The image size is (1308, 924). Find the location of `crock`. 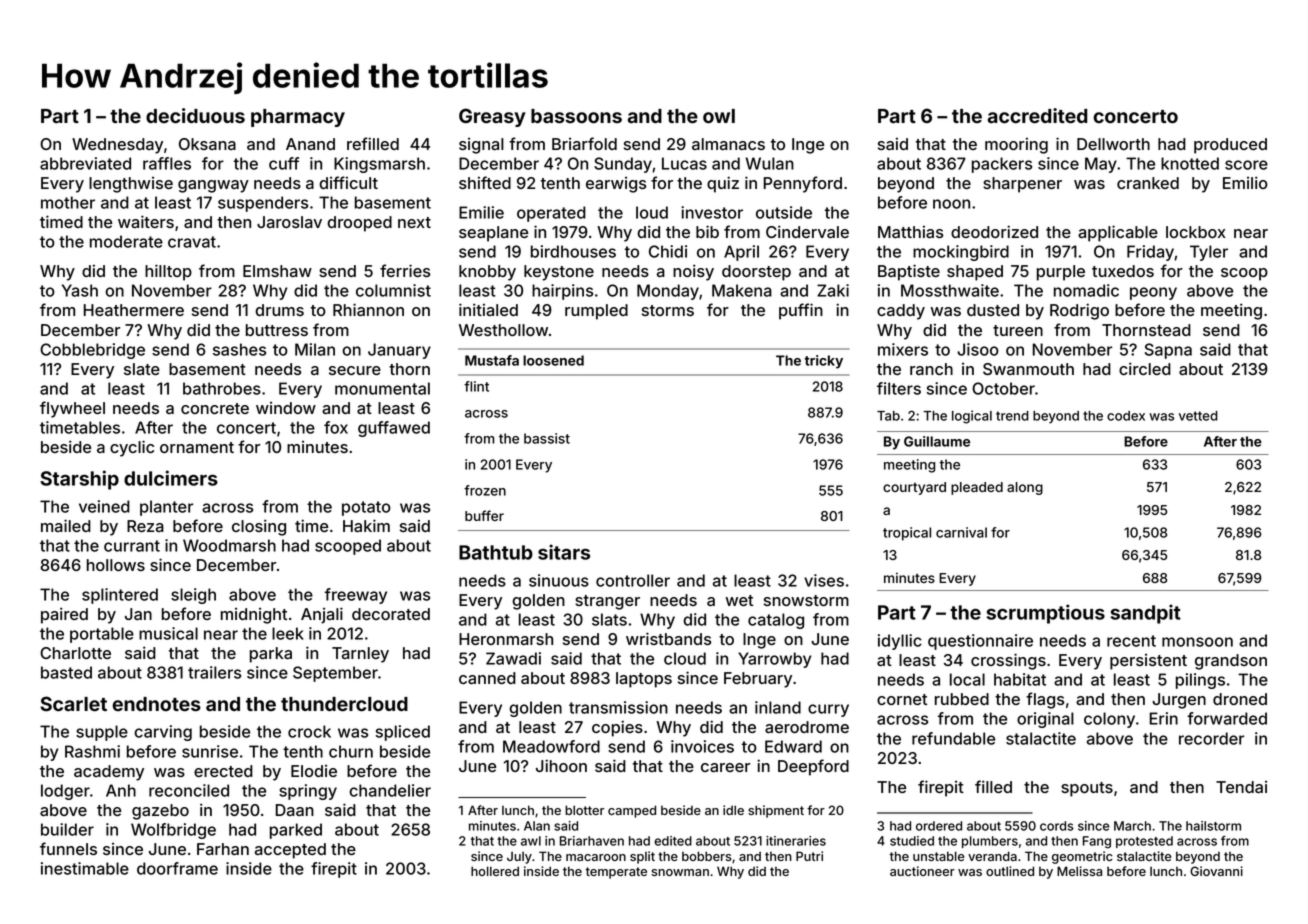

crock is located at coordinates (309, 731).
